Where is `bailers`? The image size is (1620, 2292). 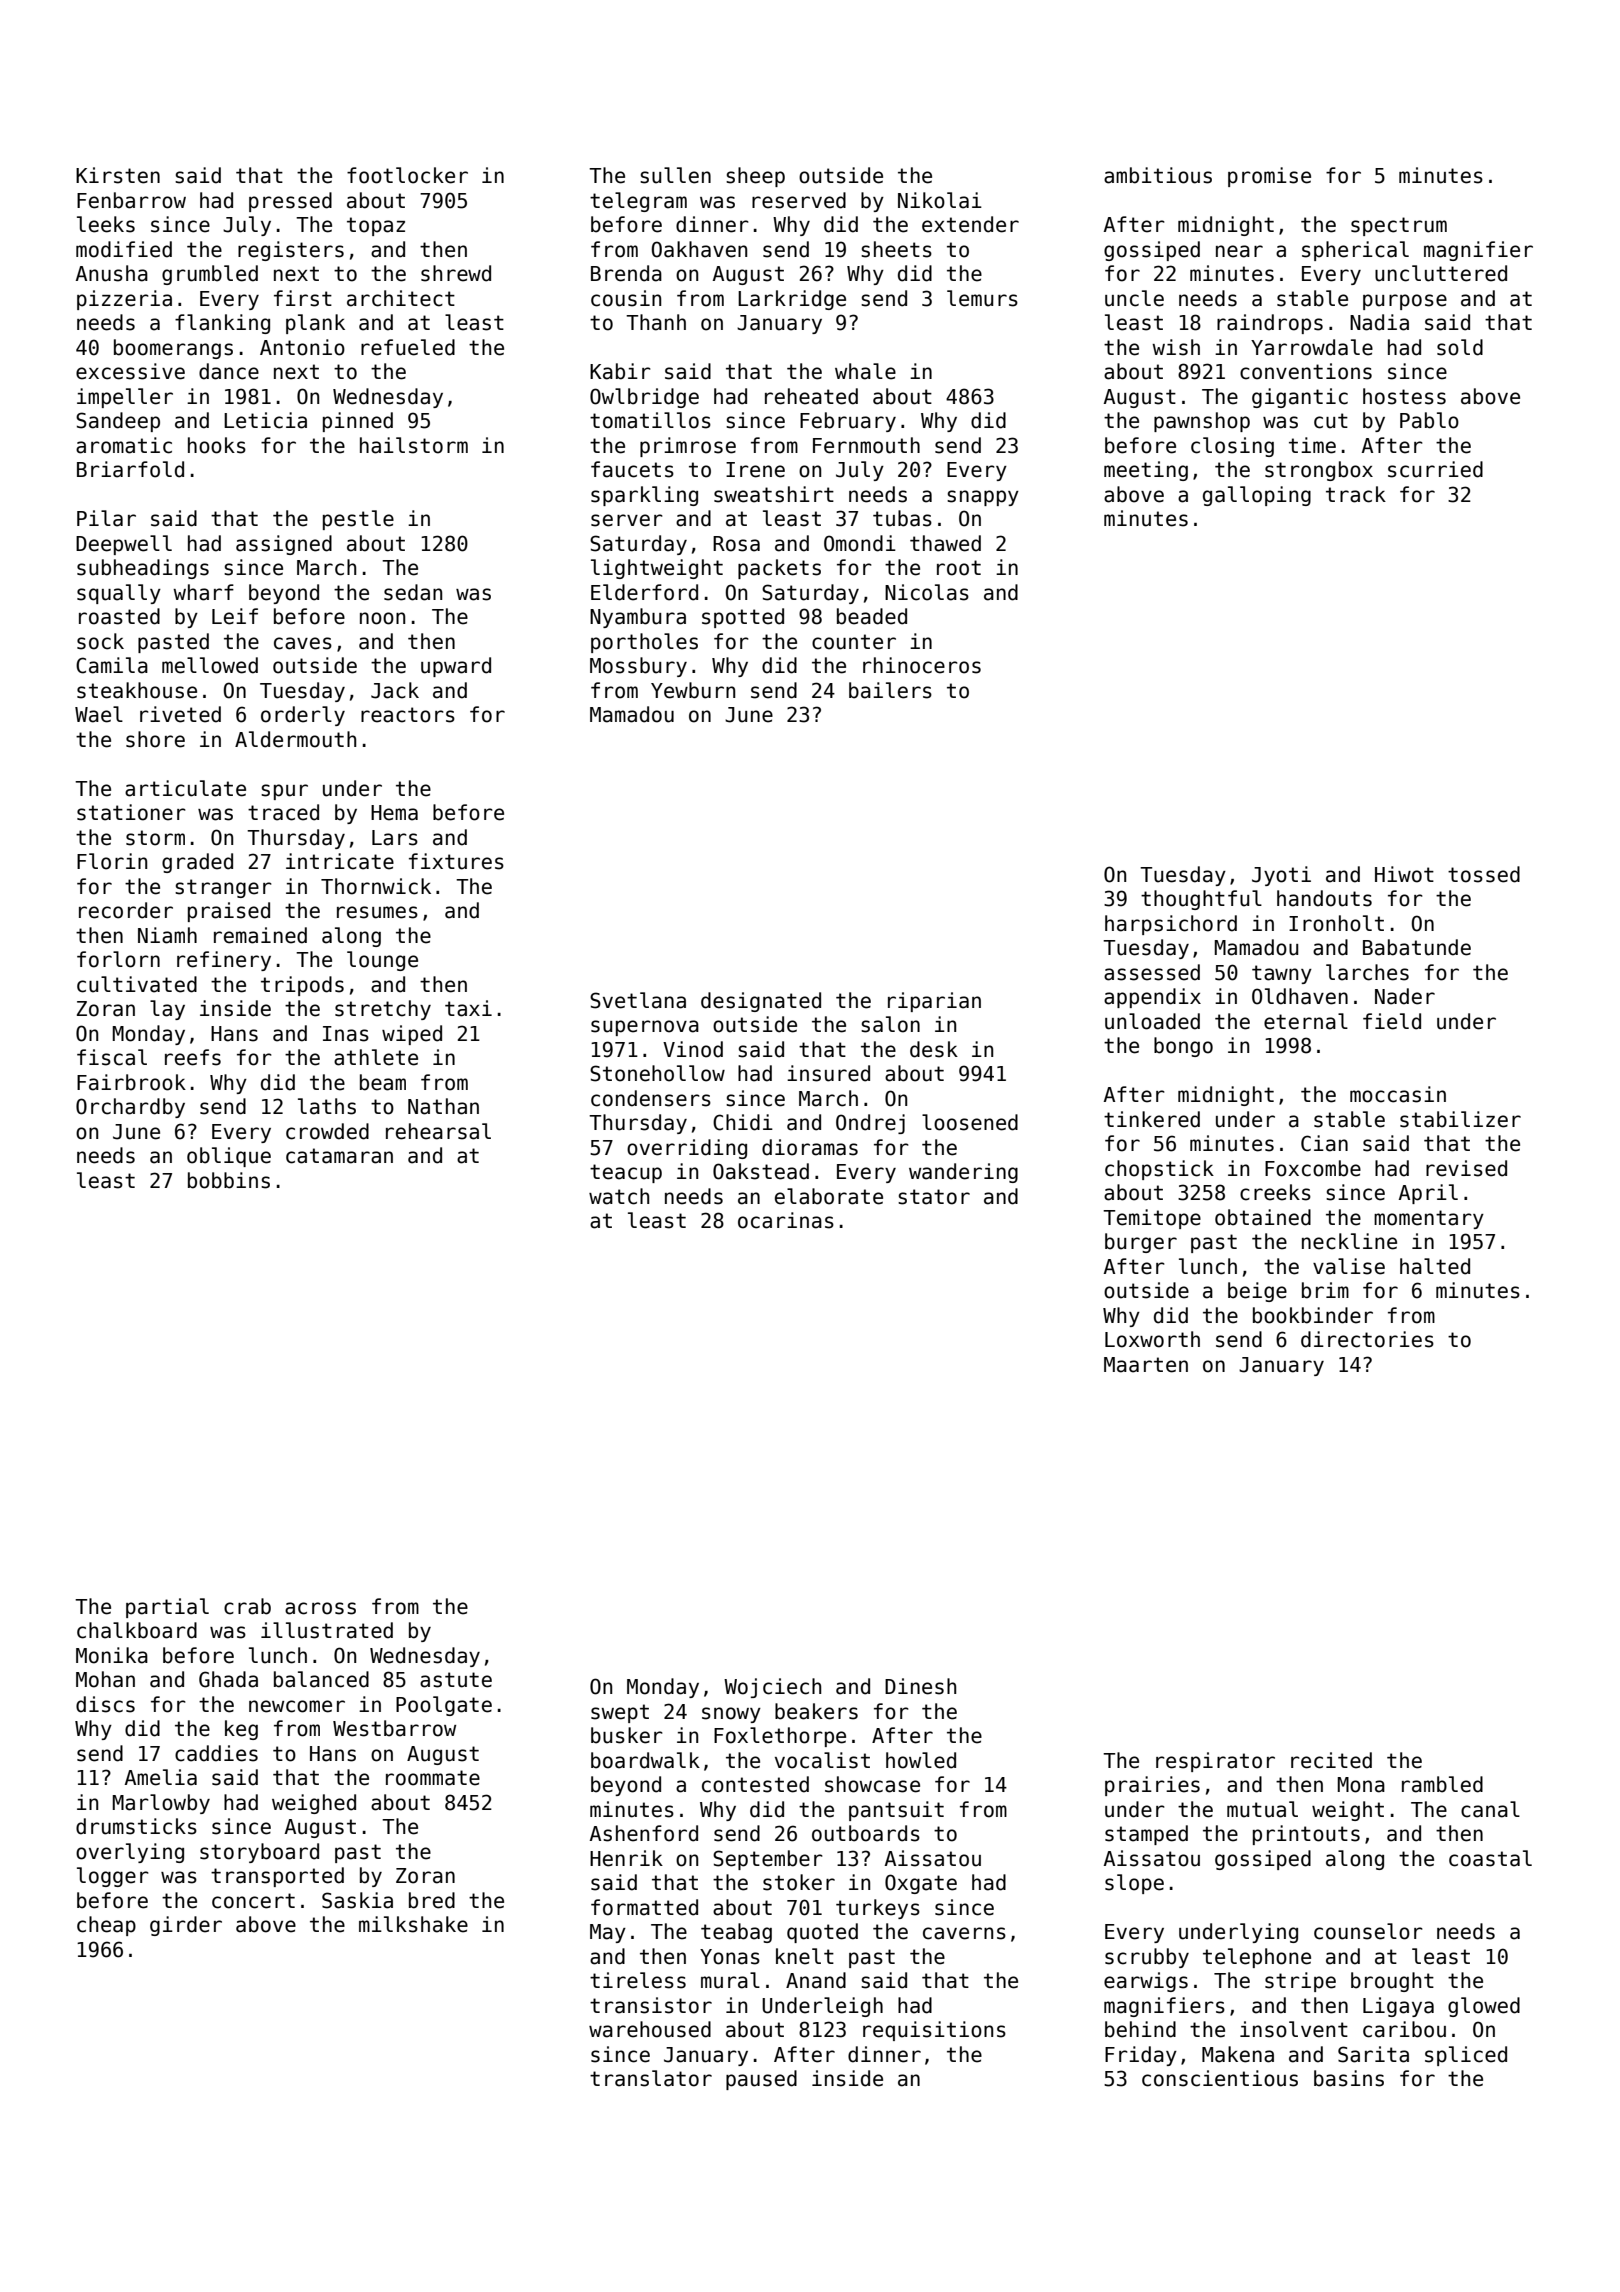
bailers is located at coordinates (890, 690).
